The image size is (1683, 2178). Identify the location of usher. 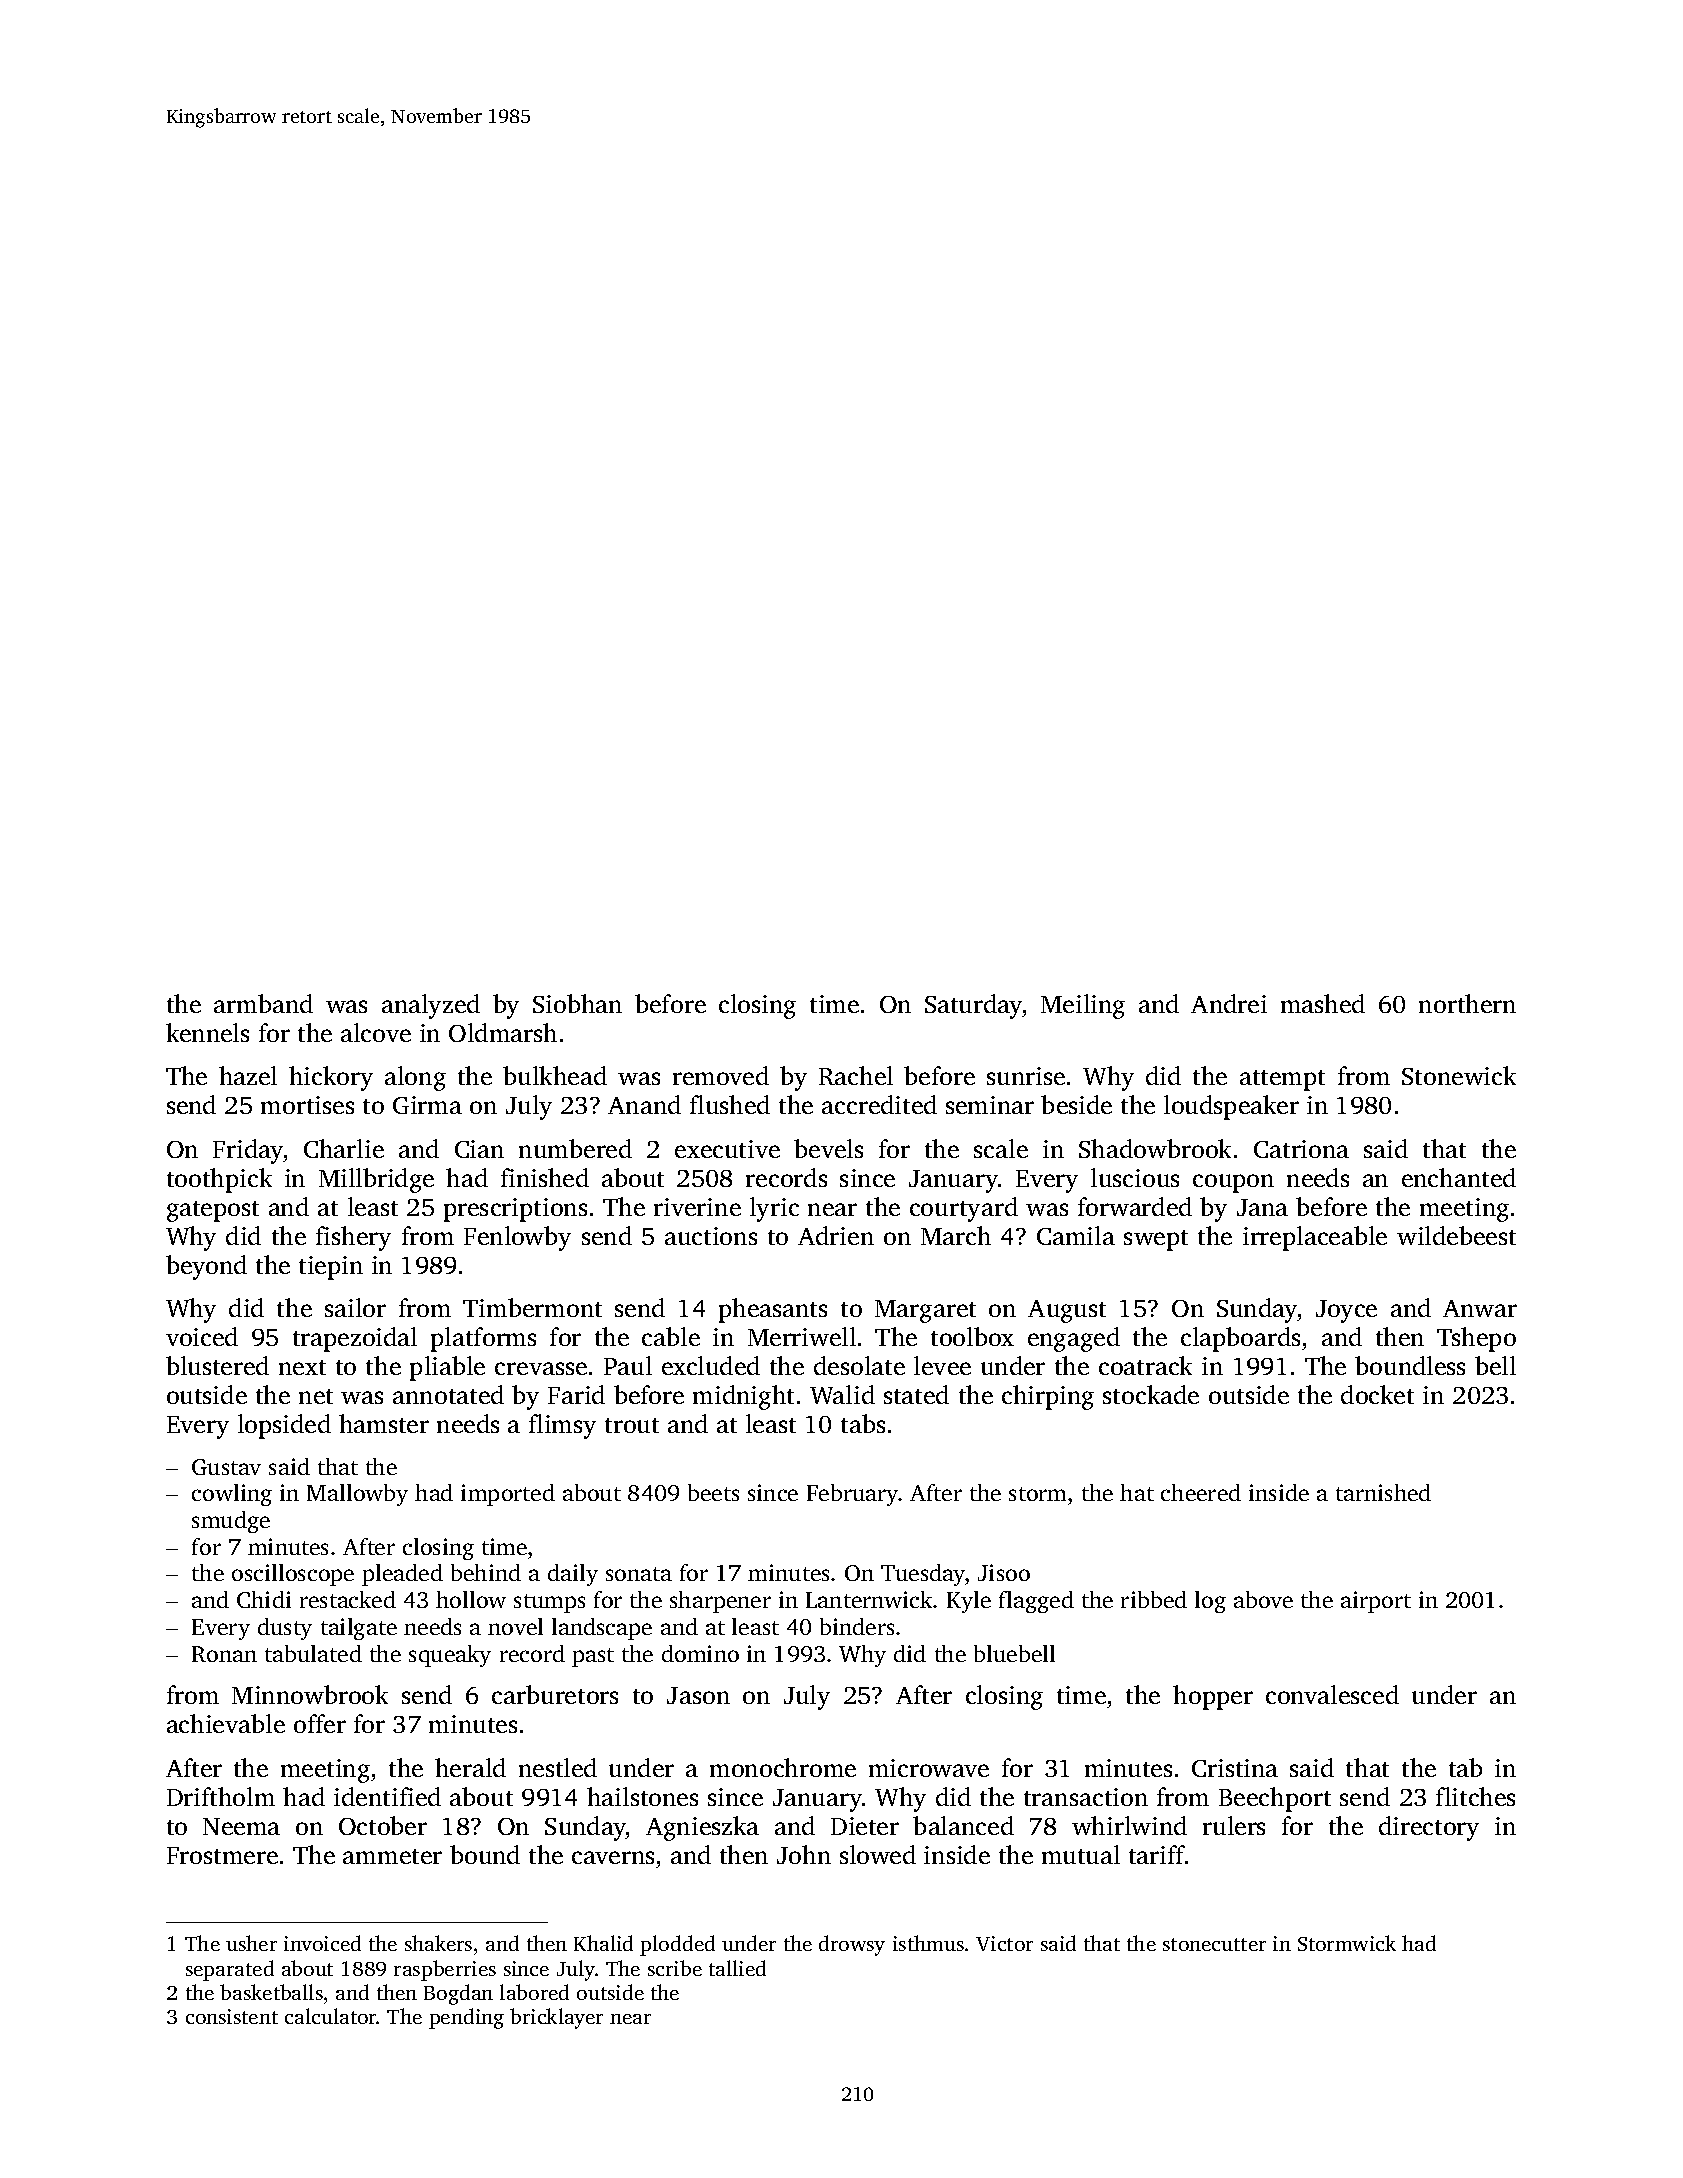
(251, 1943).
